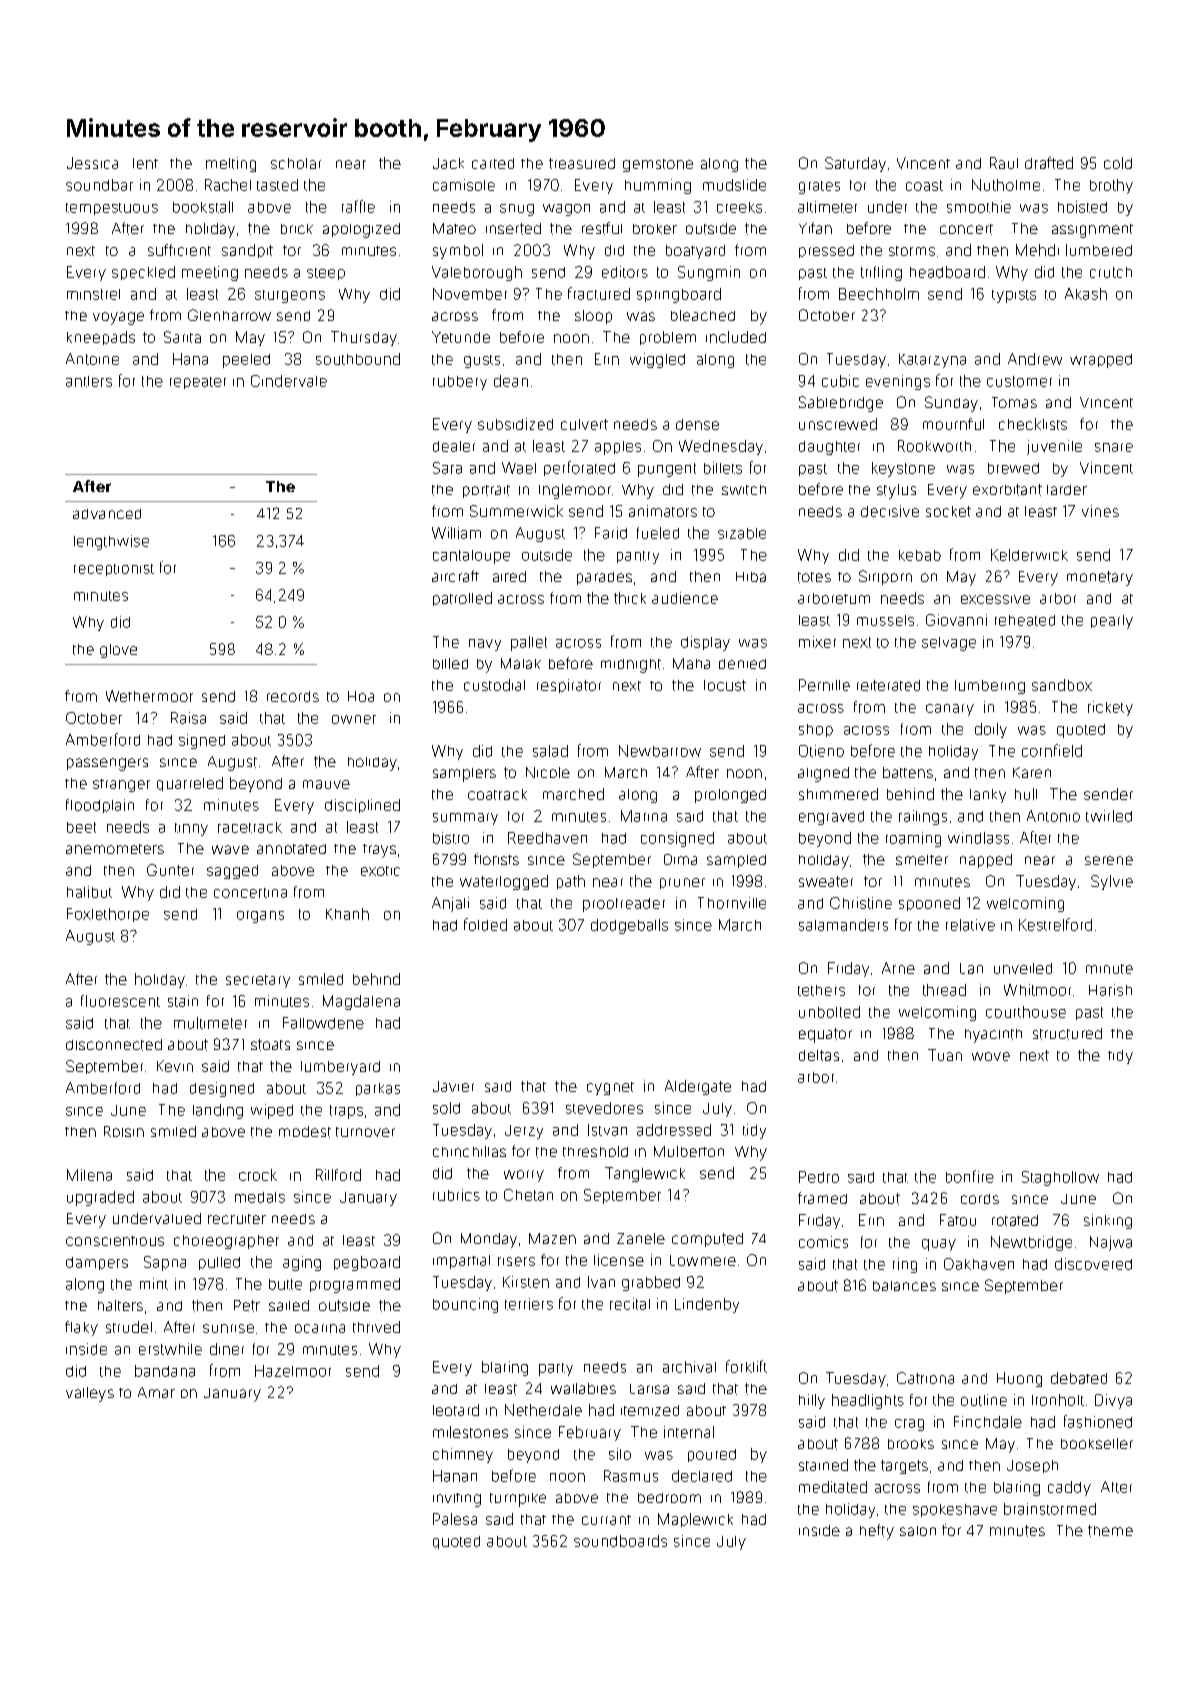  I want to click on upgraded, so click(100, 1198).
